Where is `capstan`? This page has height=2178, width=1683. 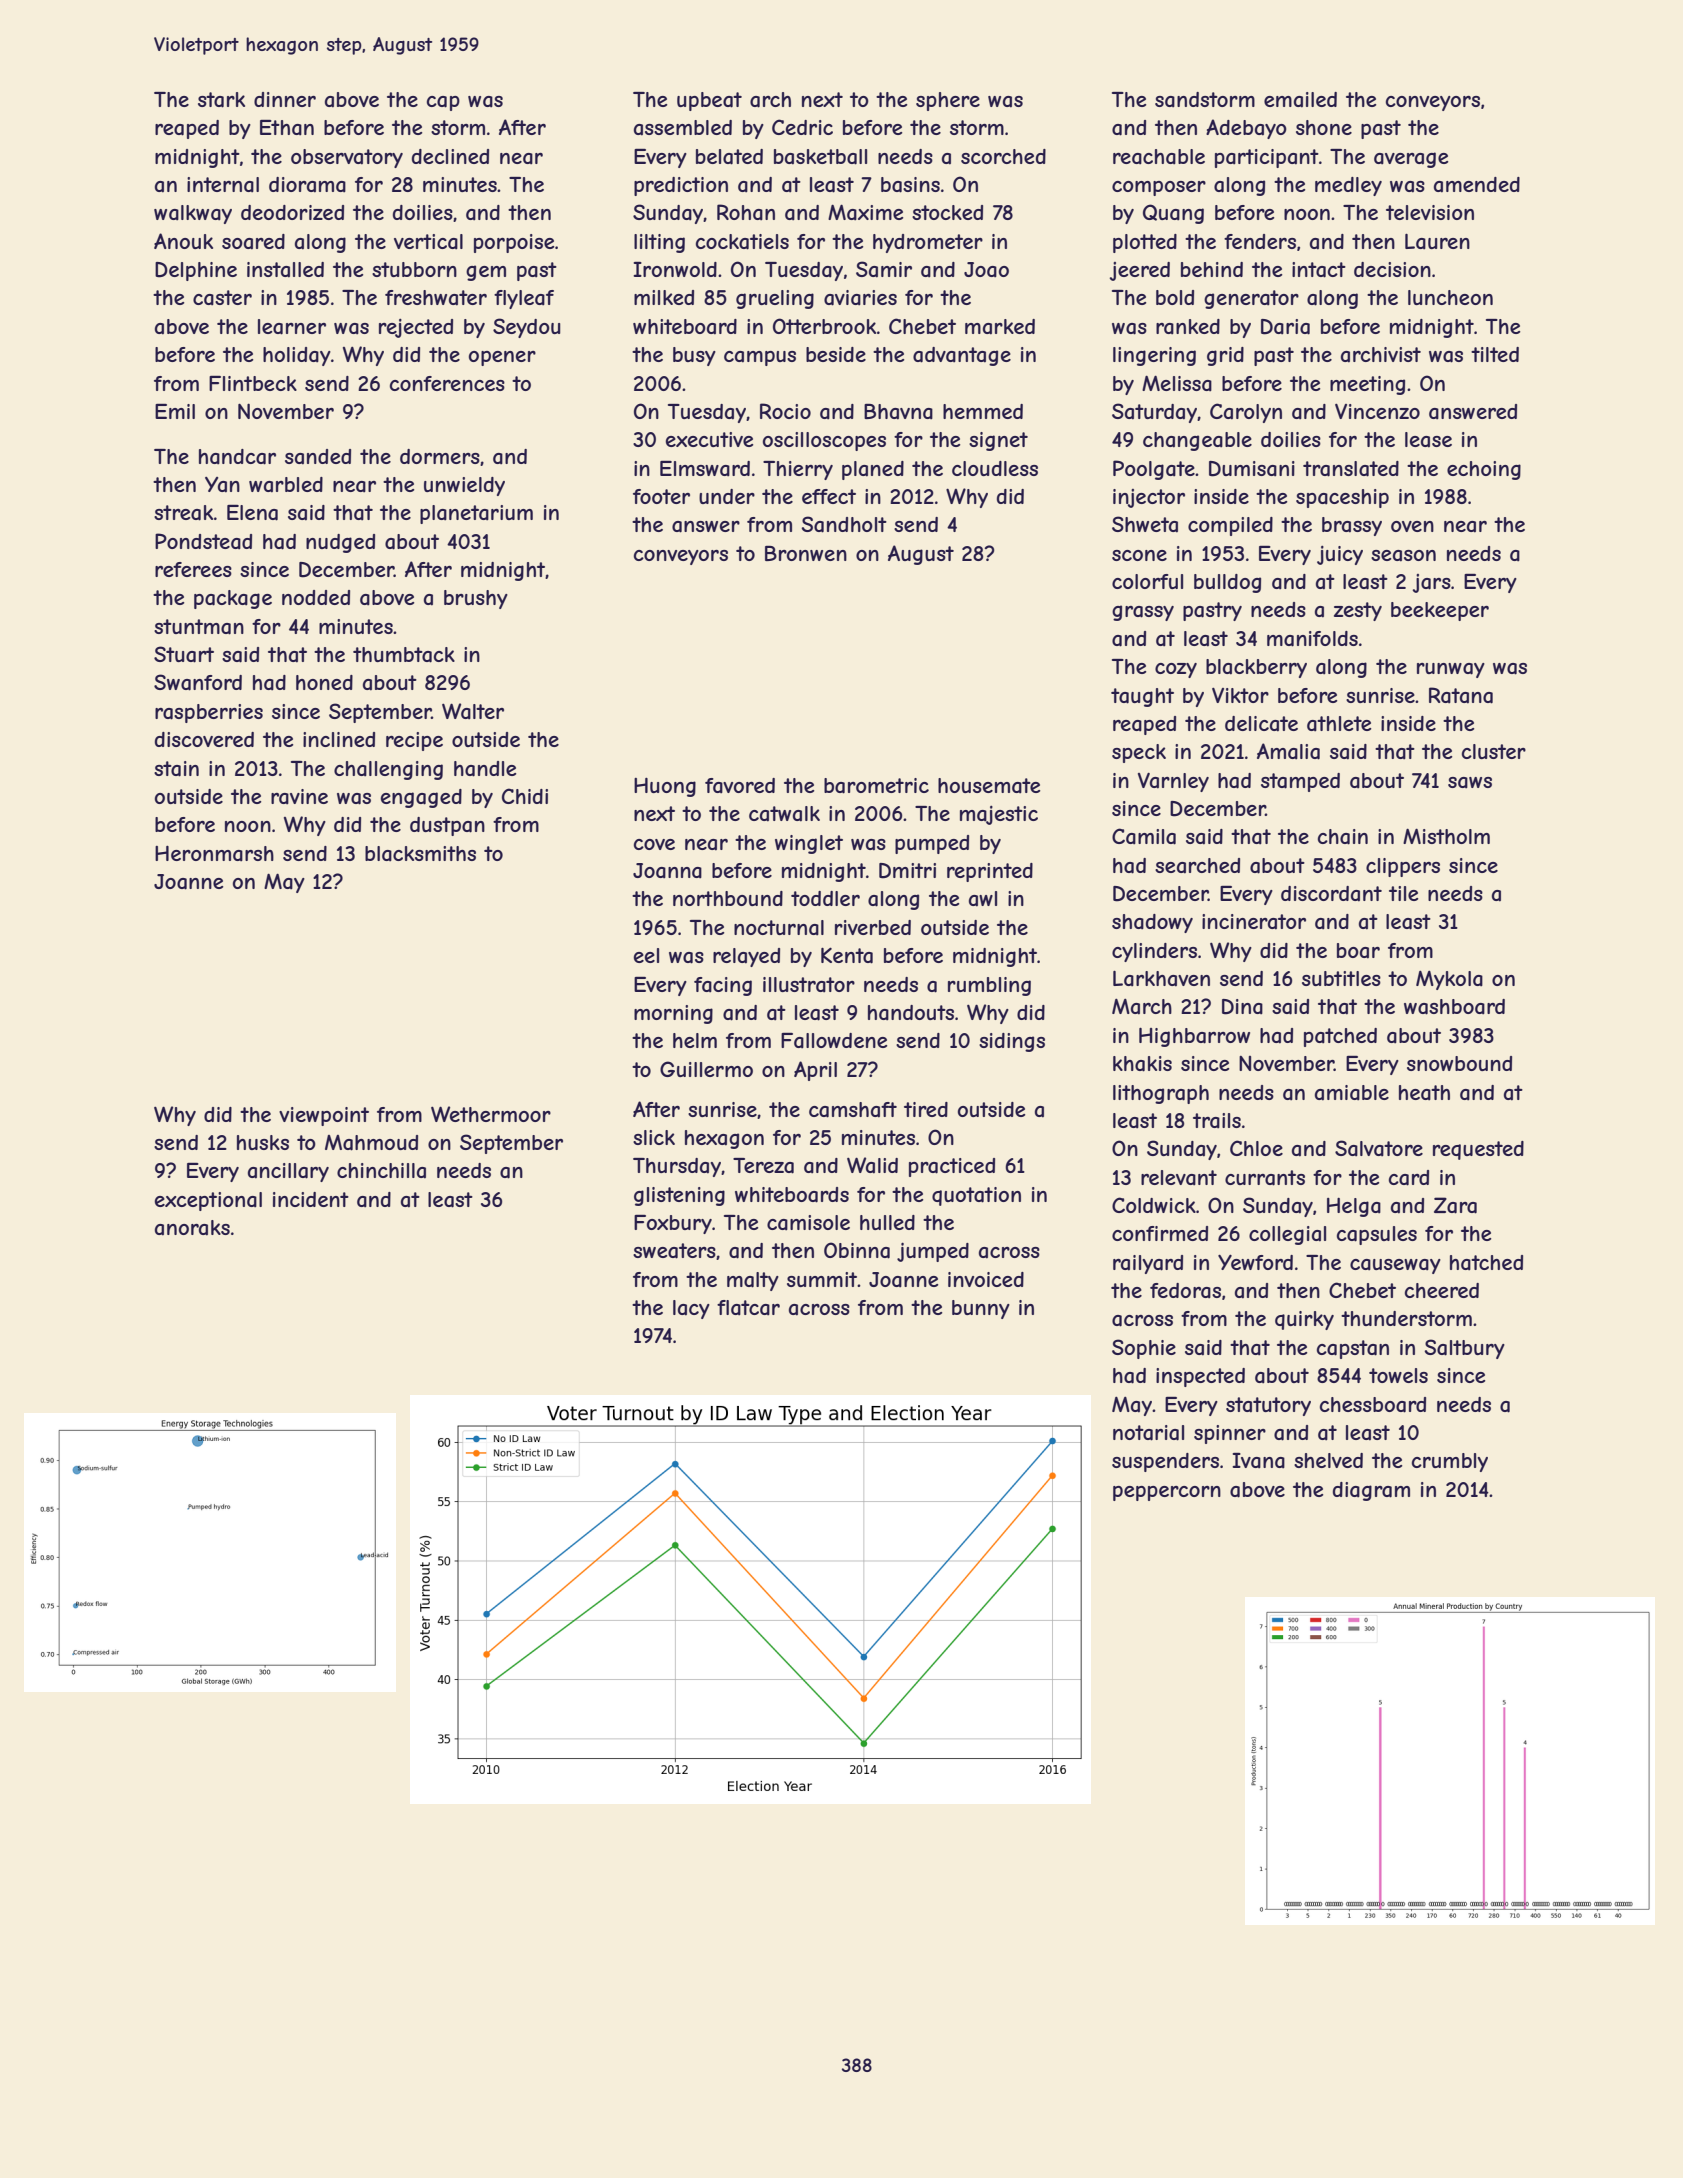
capstan is located at coordinates (1353, 1349).
